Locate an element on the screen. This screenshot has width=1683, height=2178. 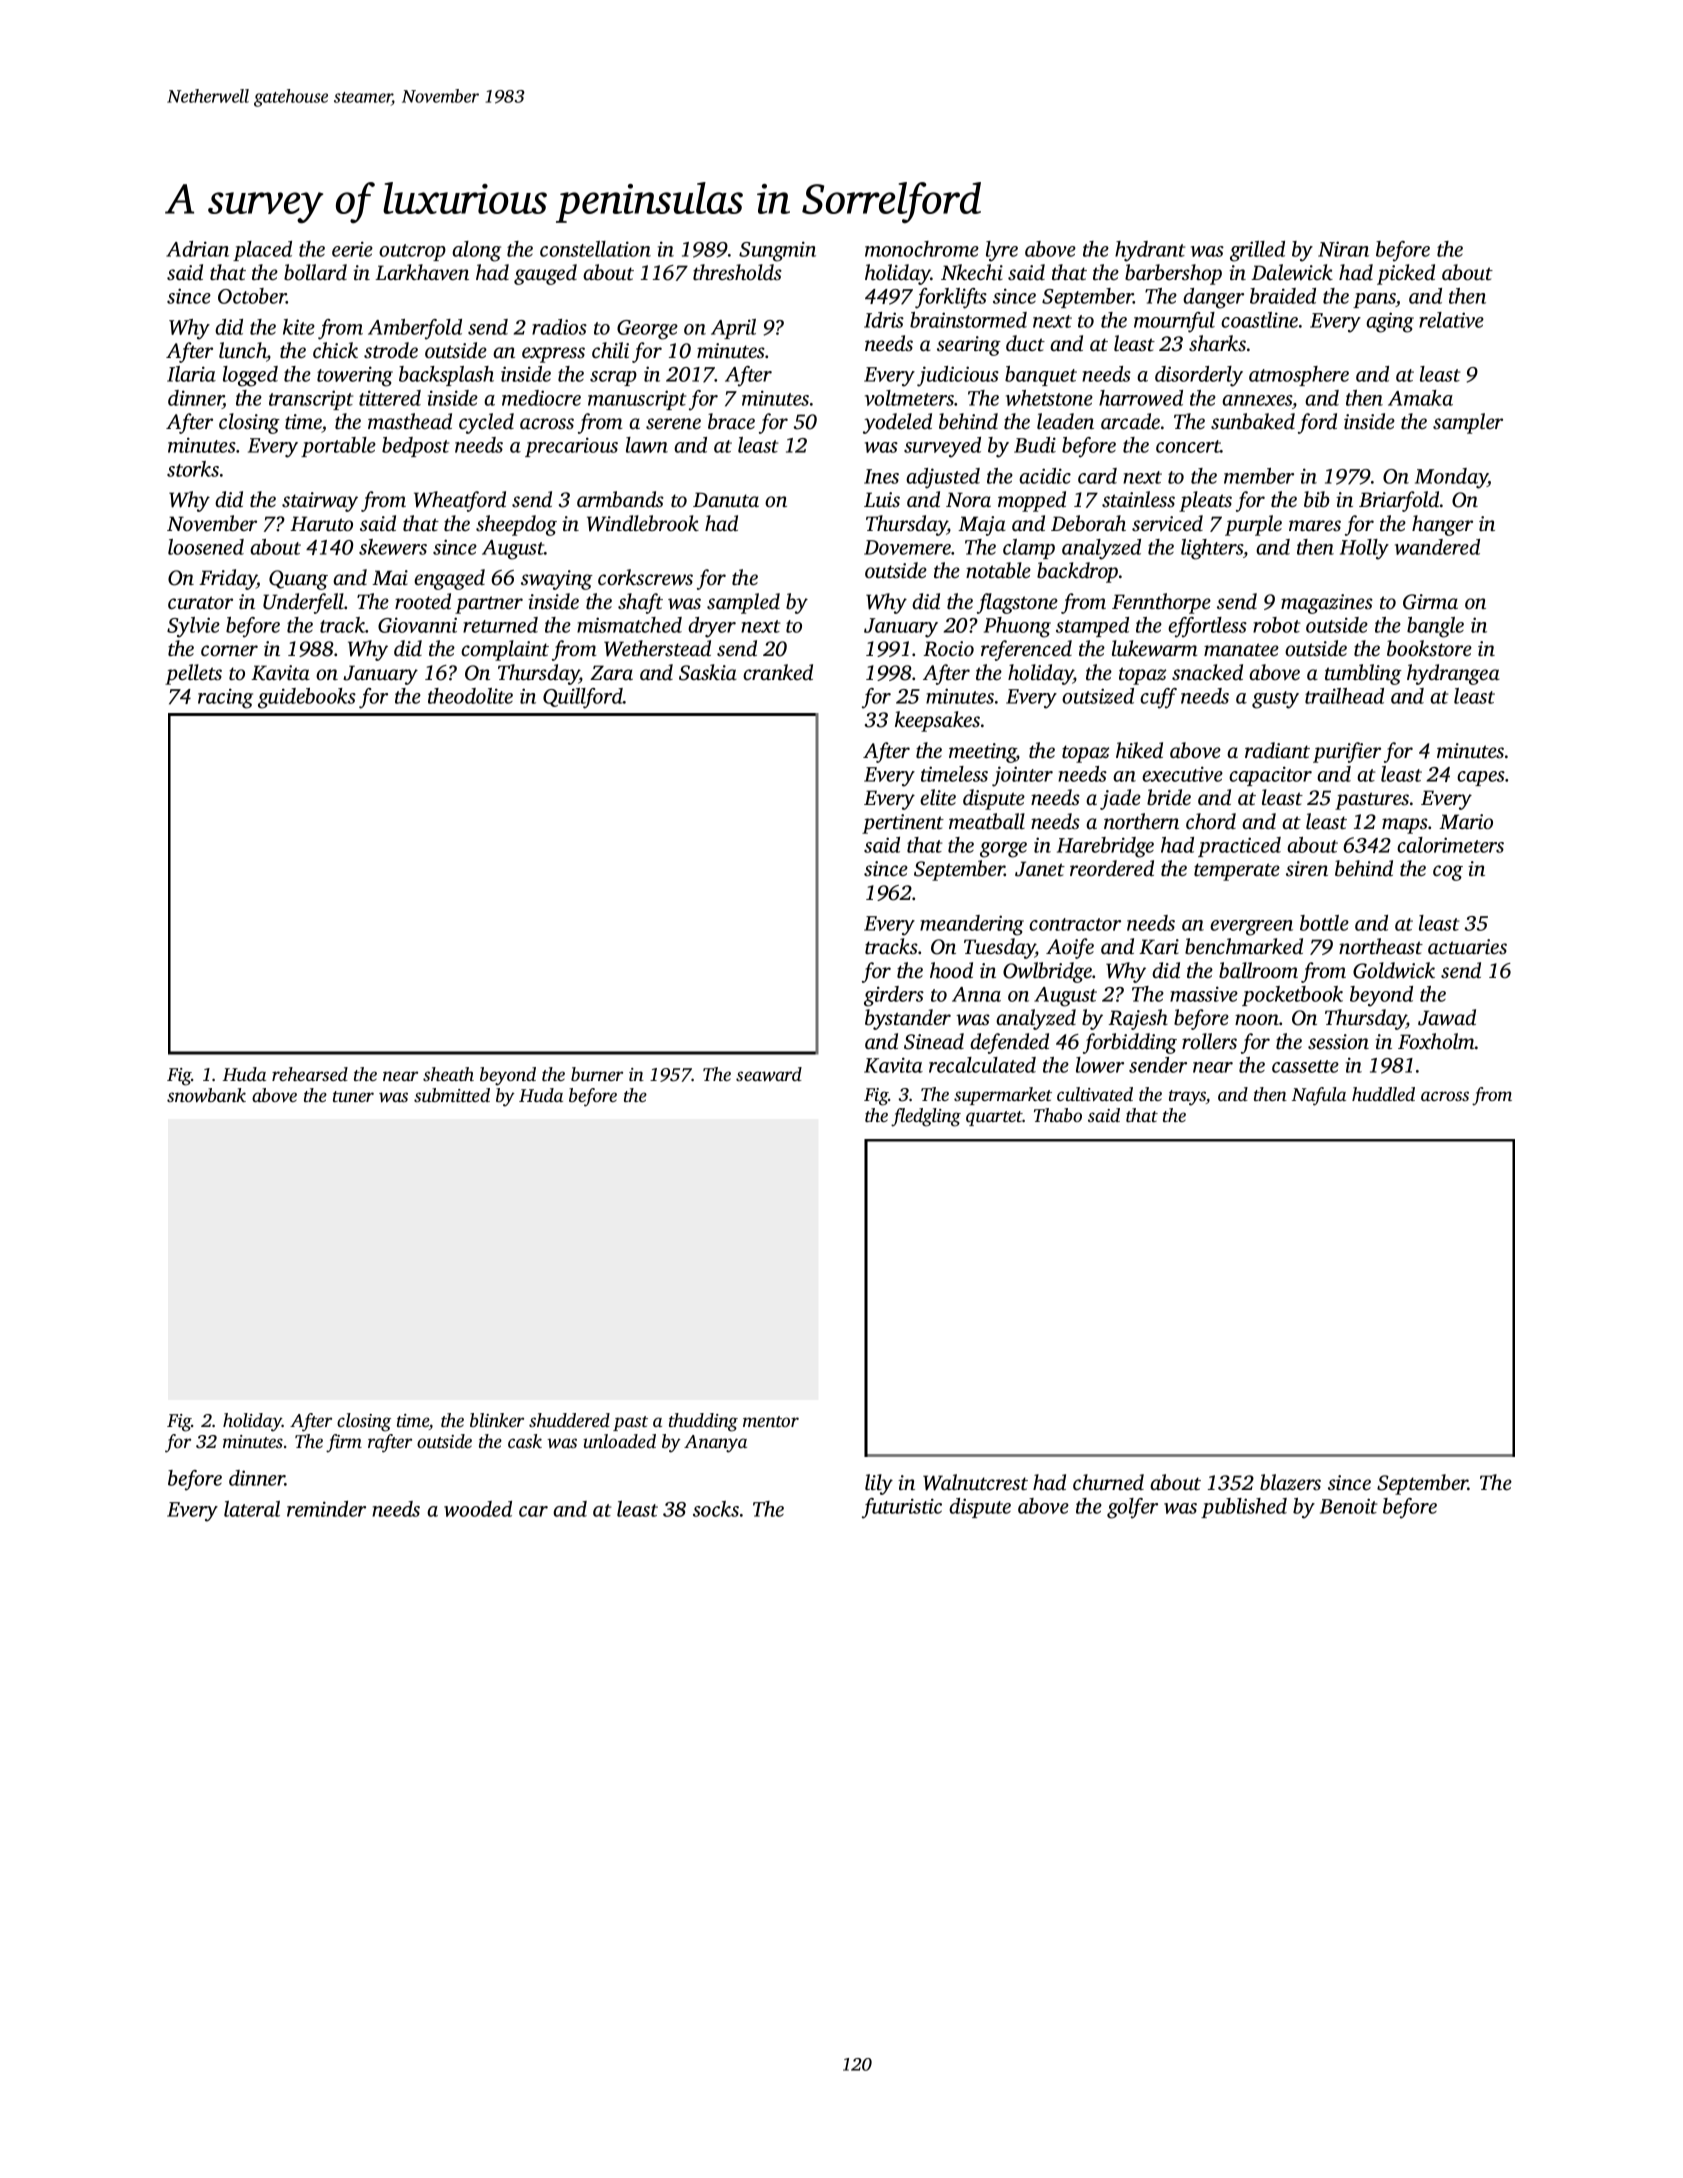
grilled is located at coordinates (1257, 251).
